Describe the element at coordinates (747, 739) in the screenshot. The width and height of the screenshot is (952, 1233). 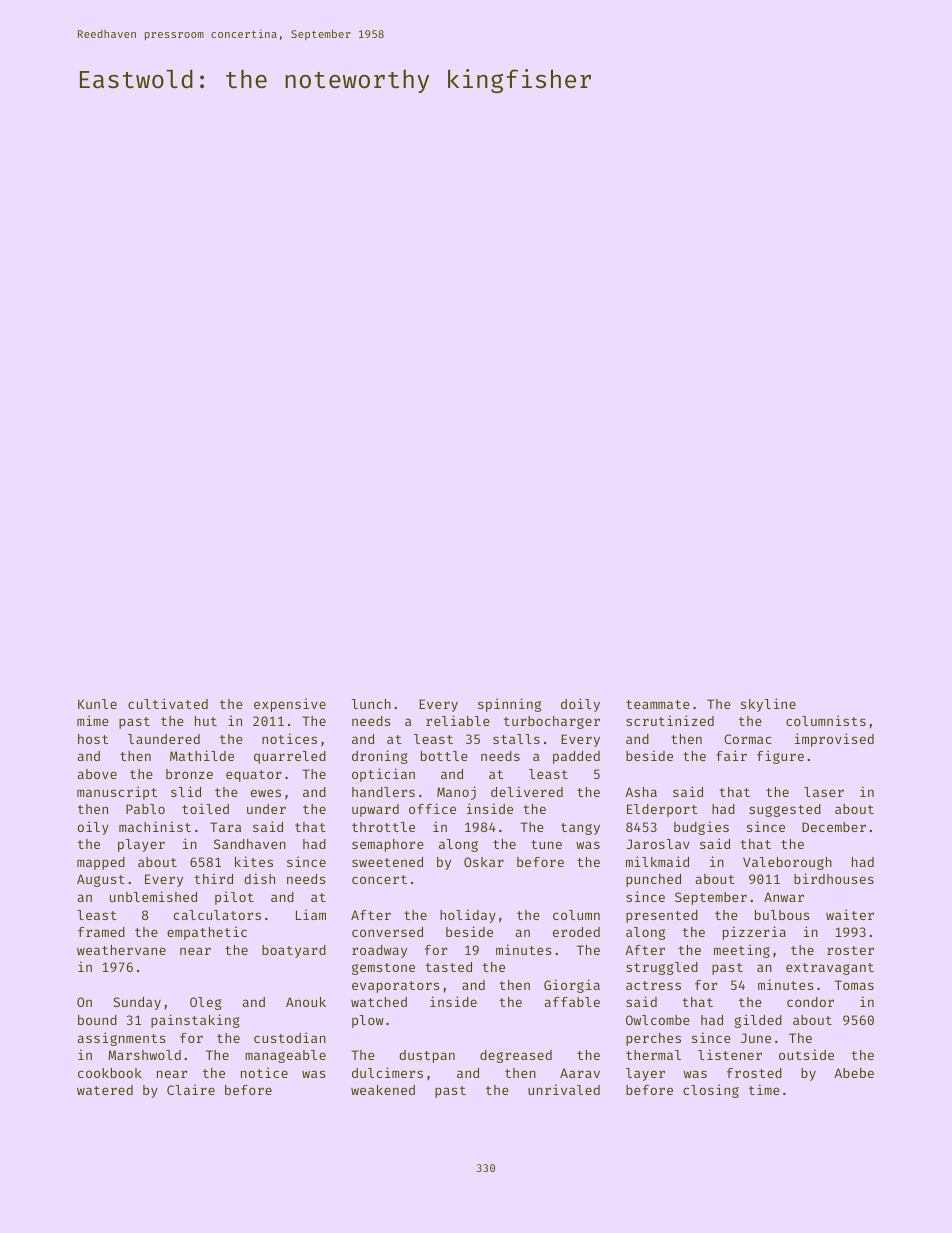
I see `Cormac` at that location.
